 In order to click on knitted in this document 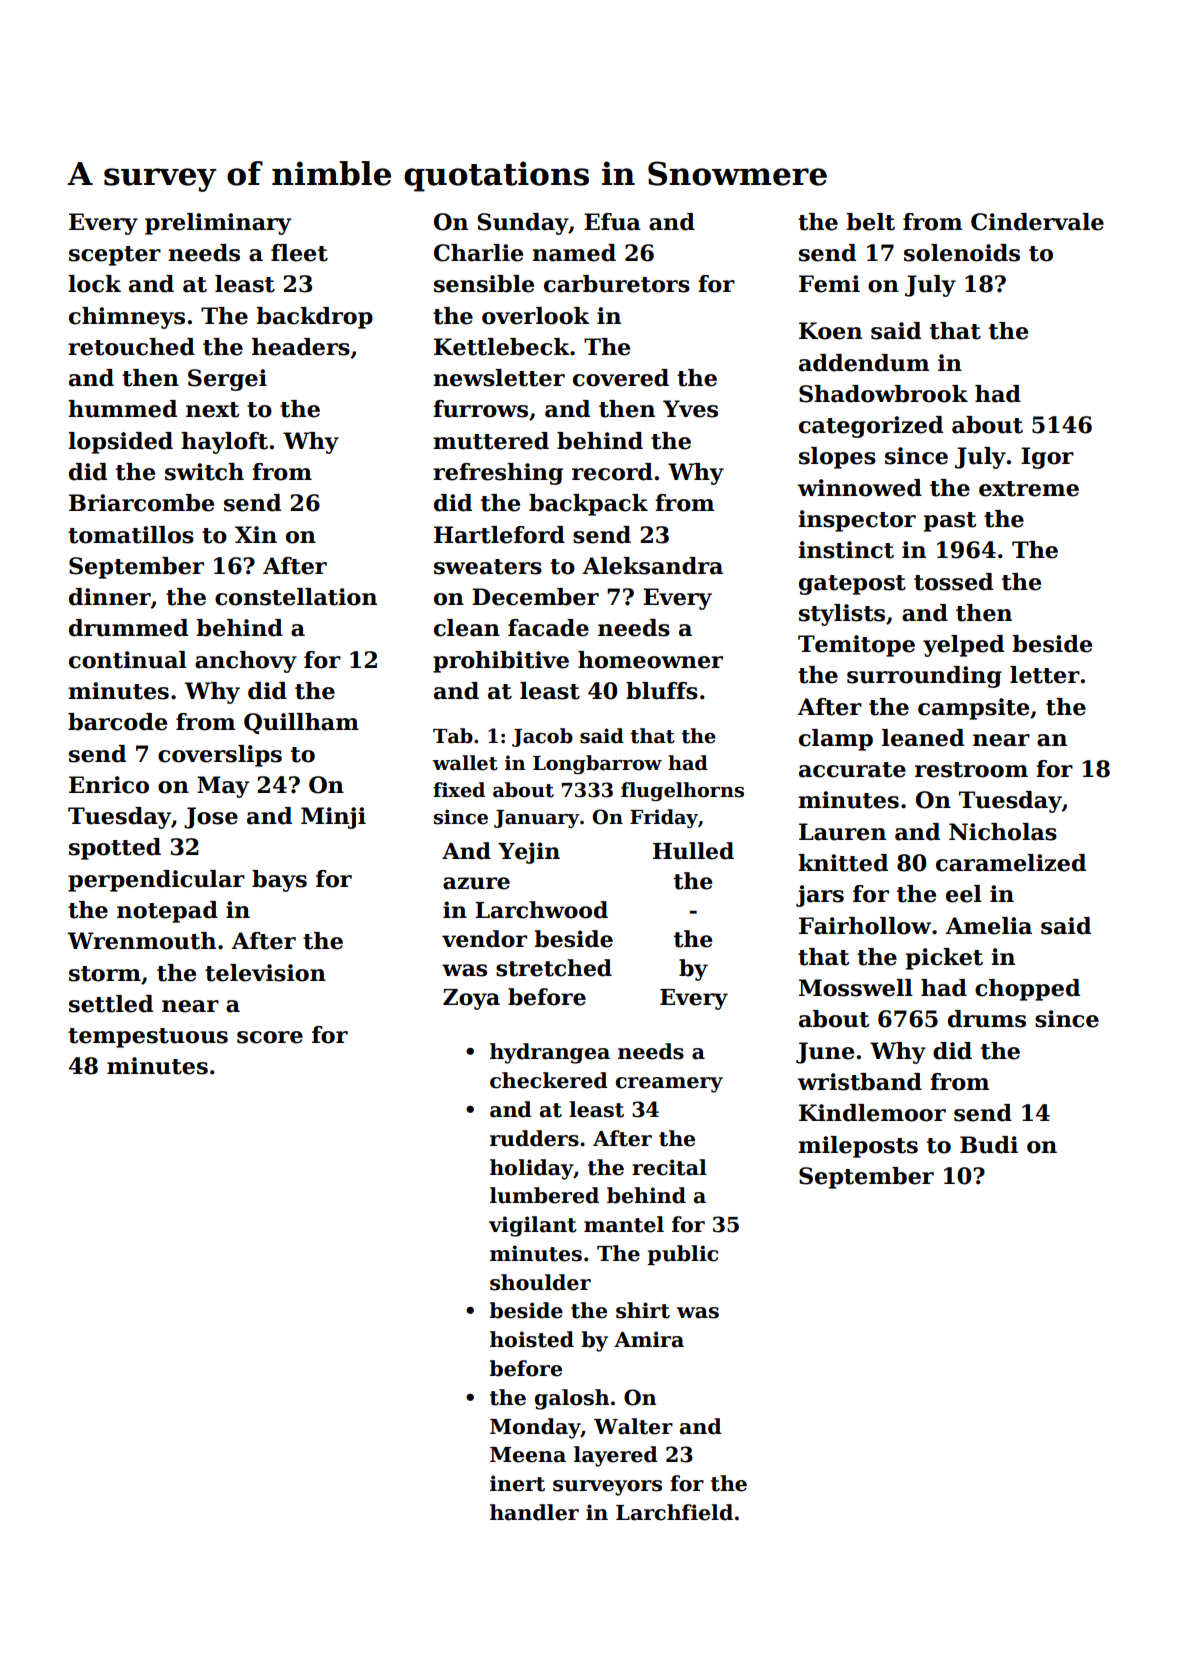, I will do `click(843, 863)`.
